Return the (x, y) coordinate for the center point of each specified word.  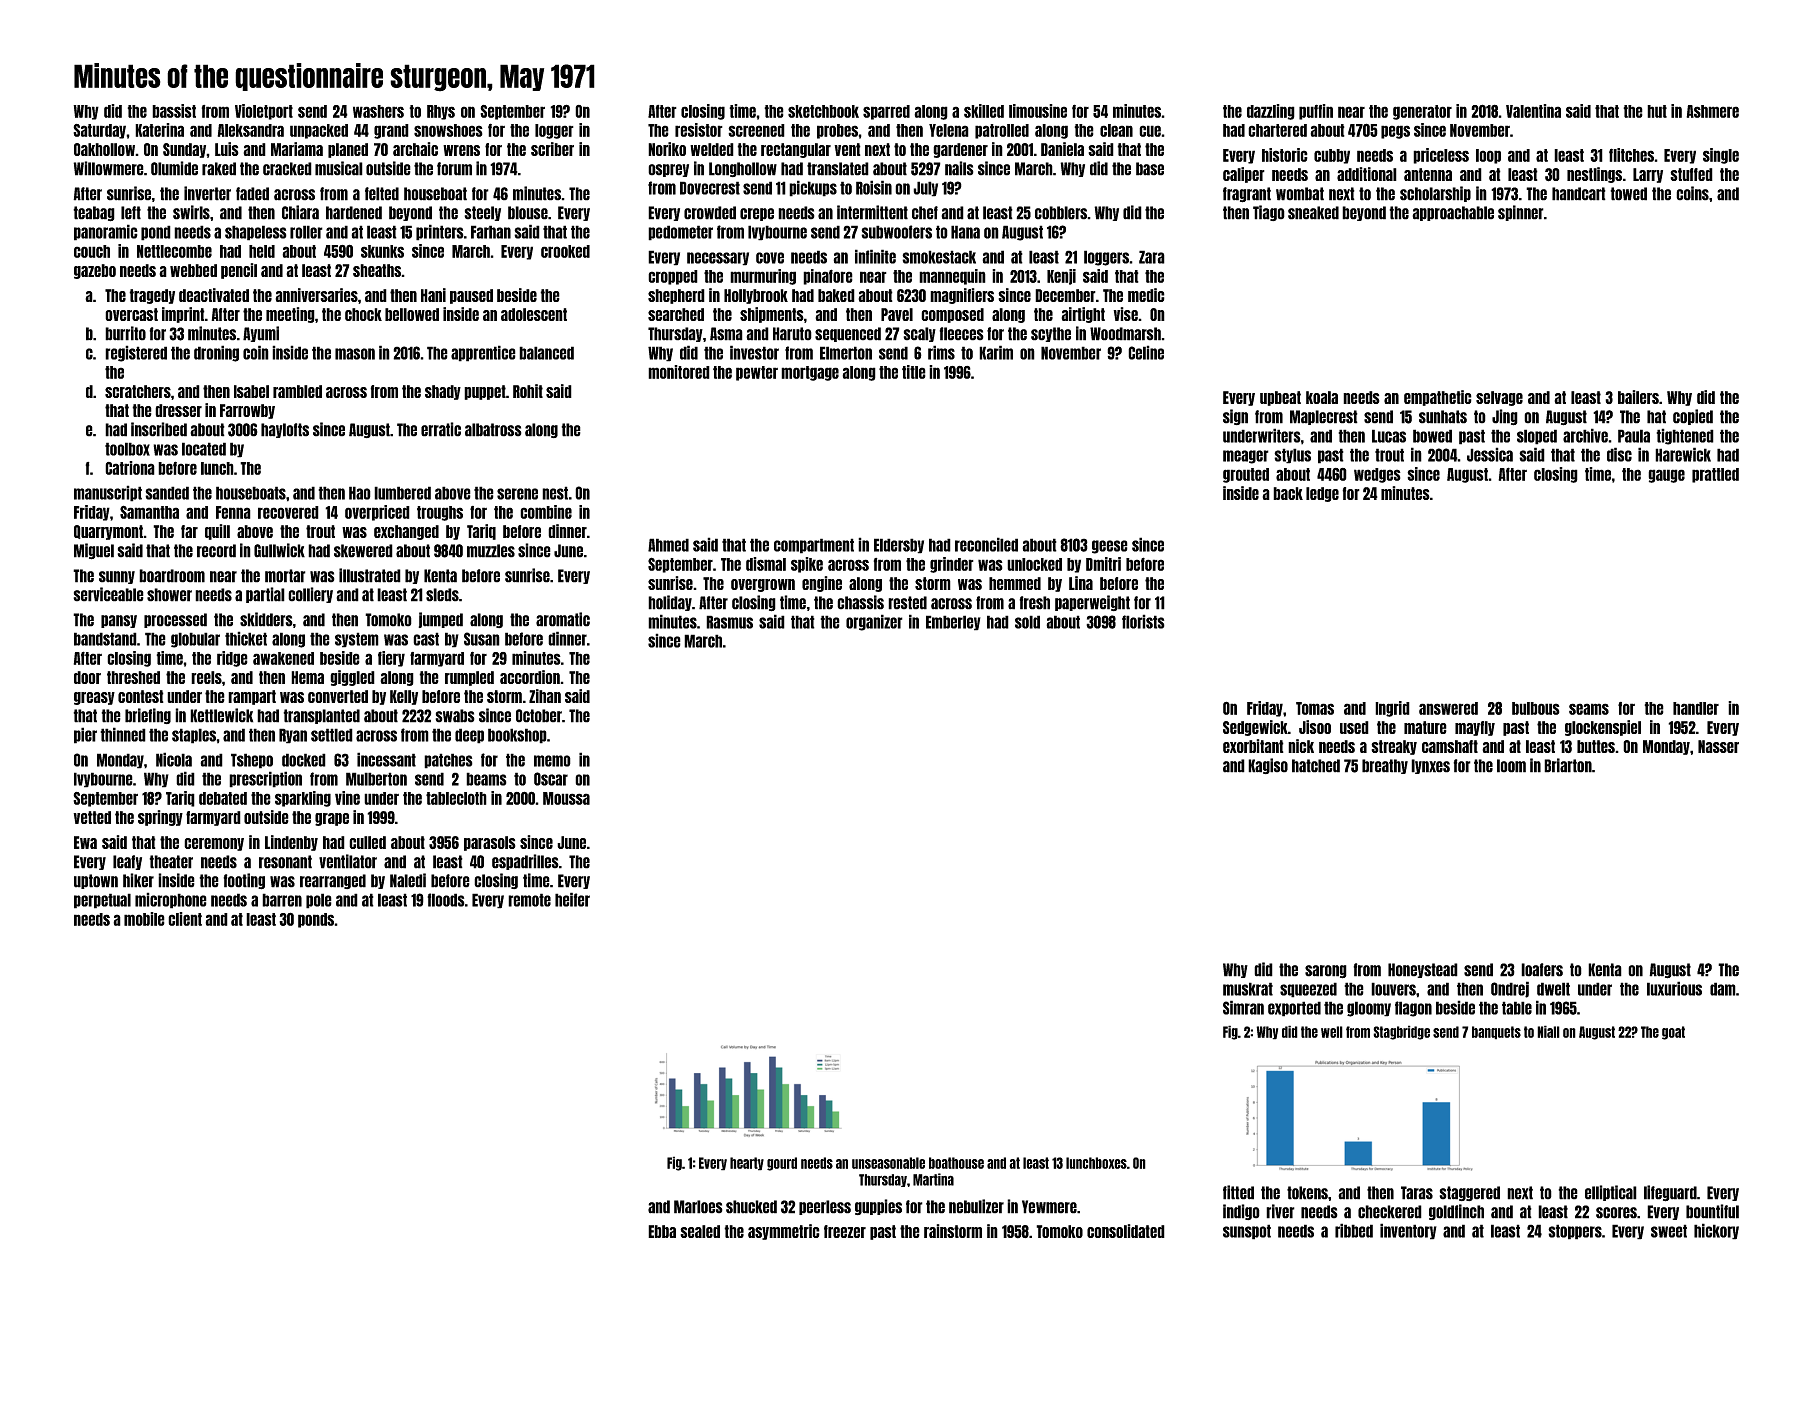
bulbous (1536, 708)
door (87, 677)
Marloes (698, 1207)
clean (1116, 130)
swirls (191, 212)
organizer (874, 622)
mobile (144, 919)
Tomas (1315, 708)
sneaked (1313, 213)
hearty (747, 1164)
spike (807, 565)
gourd (782, 1164)
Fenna (233, 512)
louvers (1393, 989)
